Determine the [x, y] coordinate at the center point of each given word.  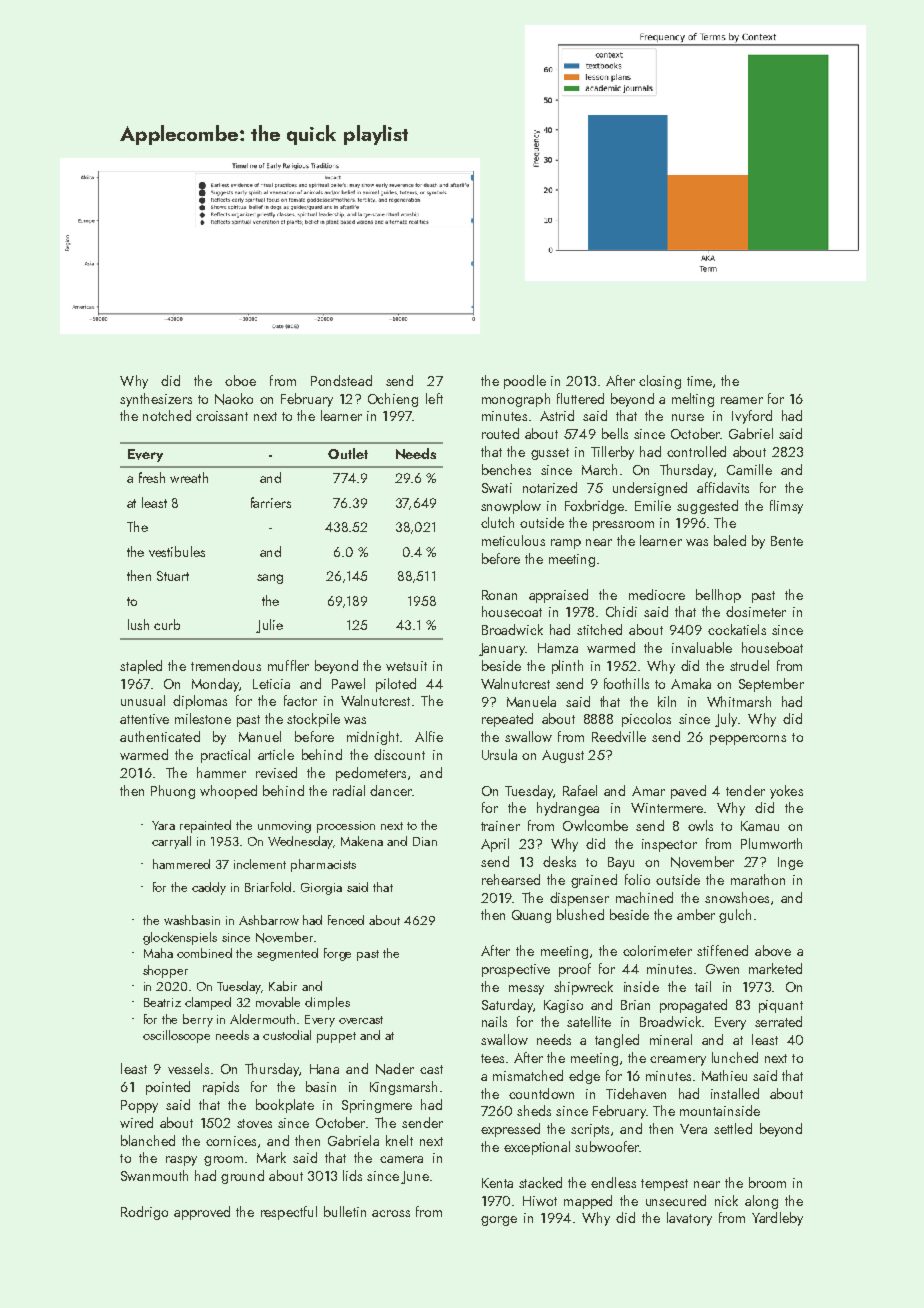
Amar [648, 791]
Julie [269, 626]
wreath [189, 477]
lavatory [689, 1219]
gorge [499, 1221]
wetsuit [406, 666]
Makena [362, 841]
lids [352, 1175]
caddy [209, 888]
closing [660, 382]
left [434, 398]
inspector [669, 845]
